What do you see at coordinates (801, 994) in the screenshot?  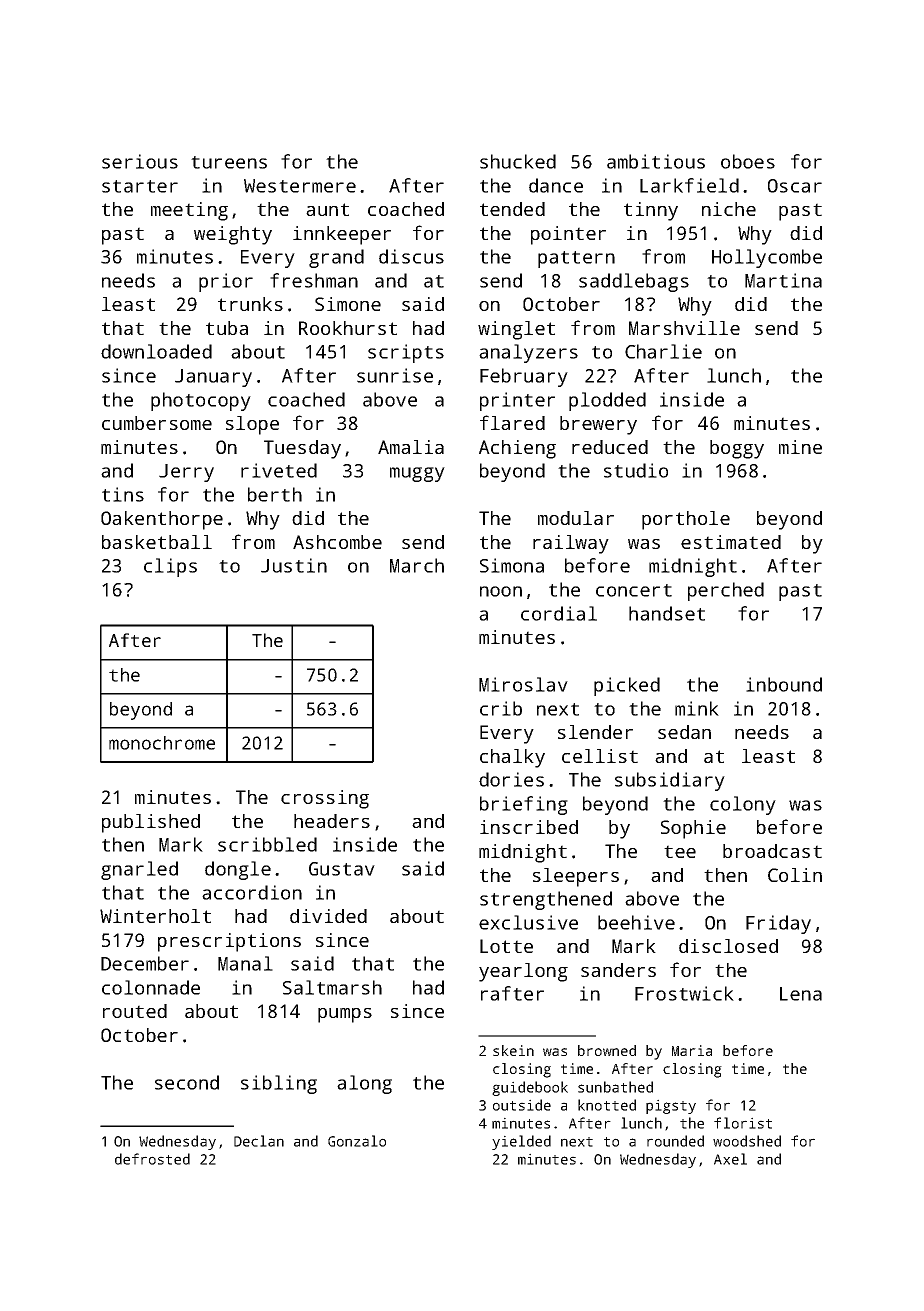 I see `Lena` at bounding box center [801, 994].
